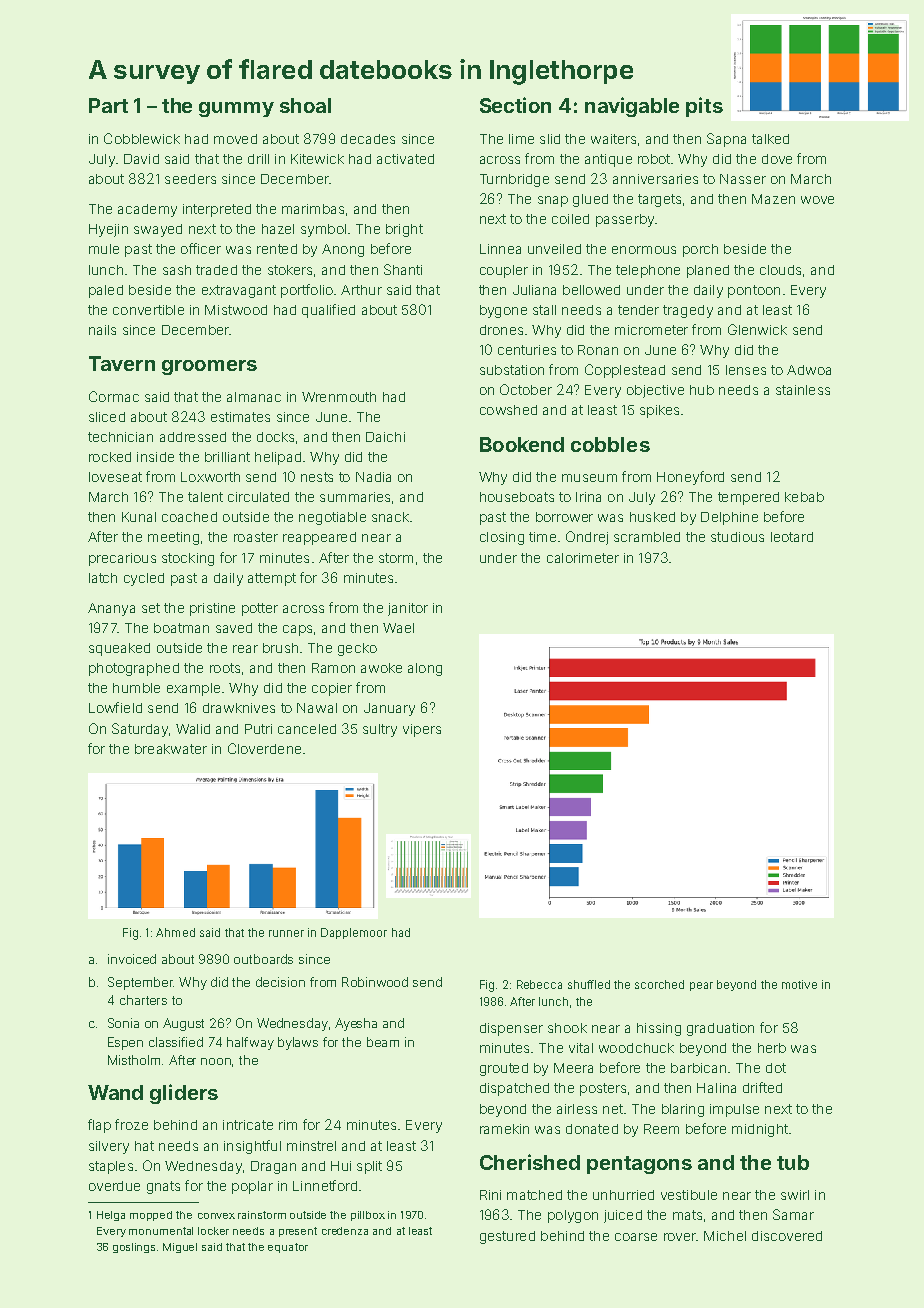 Image resolution: width=924 pixels, height=1308 pixels. What do you see at coordinates (704, 107) in the page?
I see `pits` at bounding box center [704, 107].
